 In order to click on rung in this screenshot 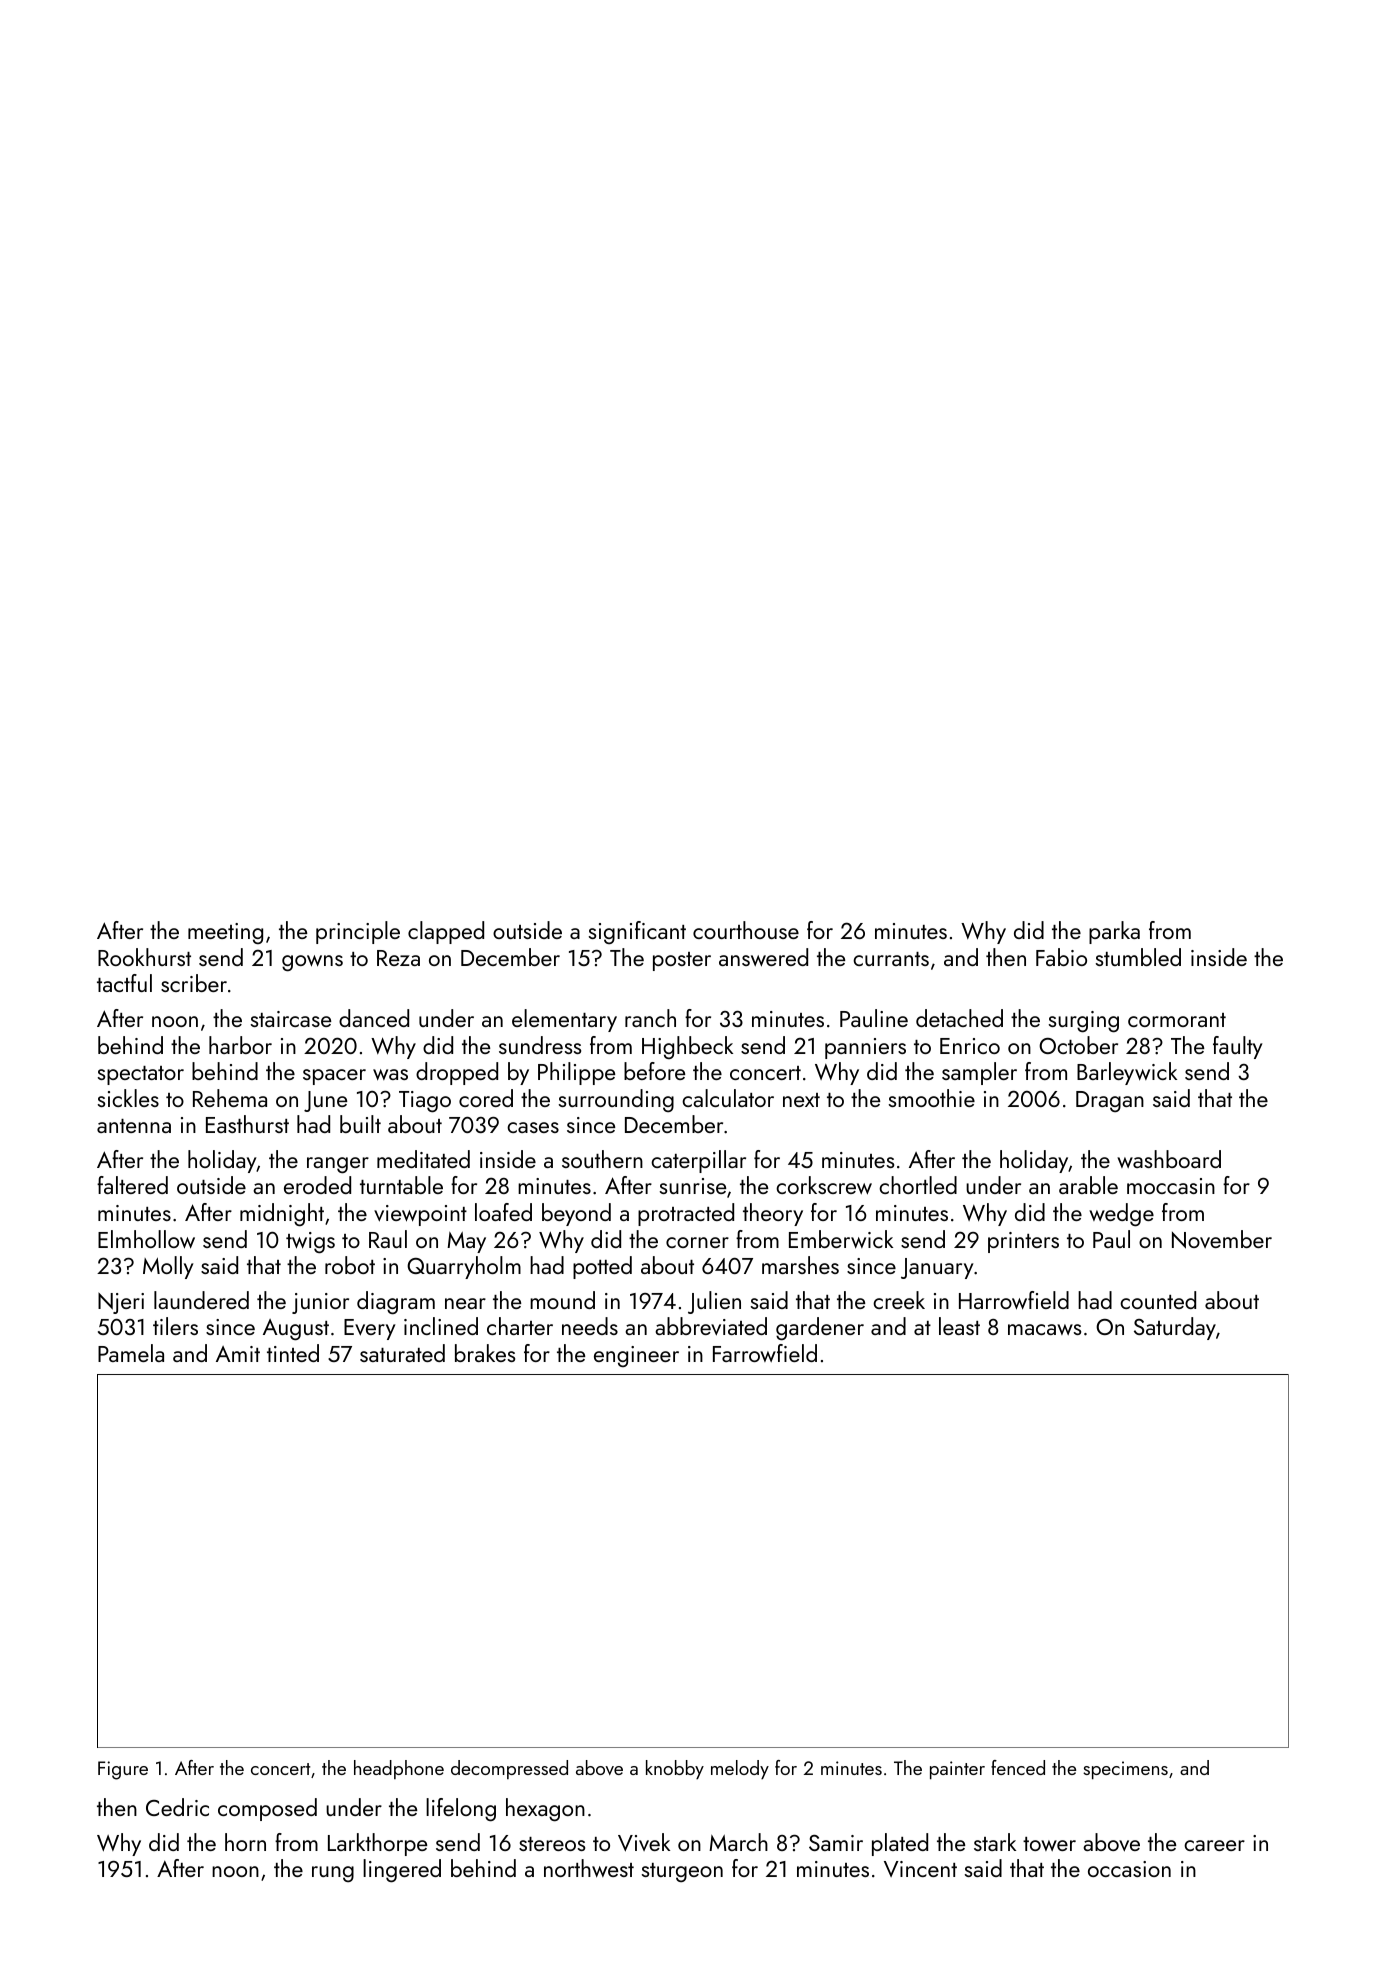, I will do `click(333, 1874)`.
